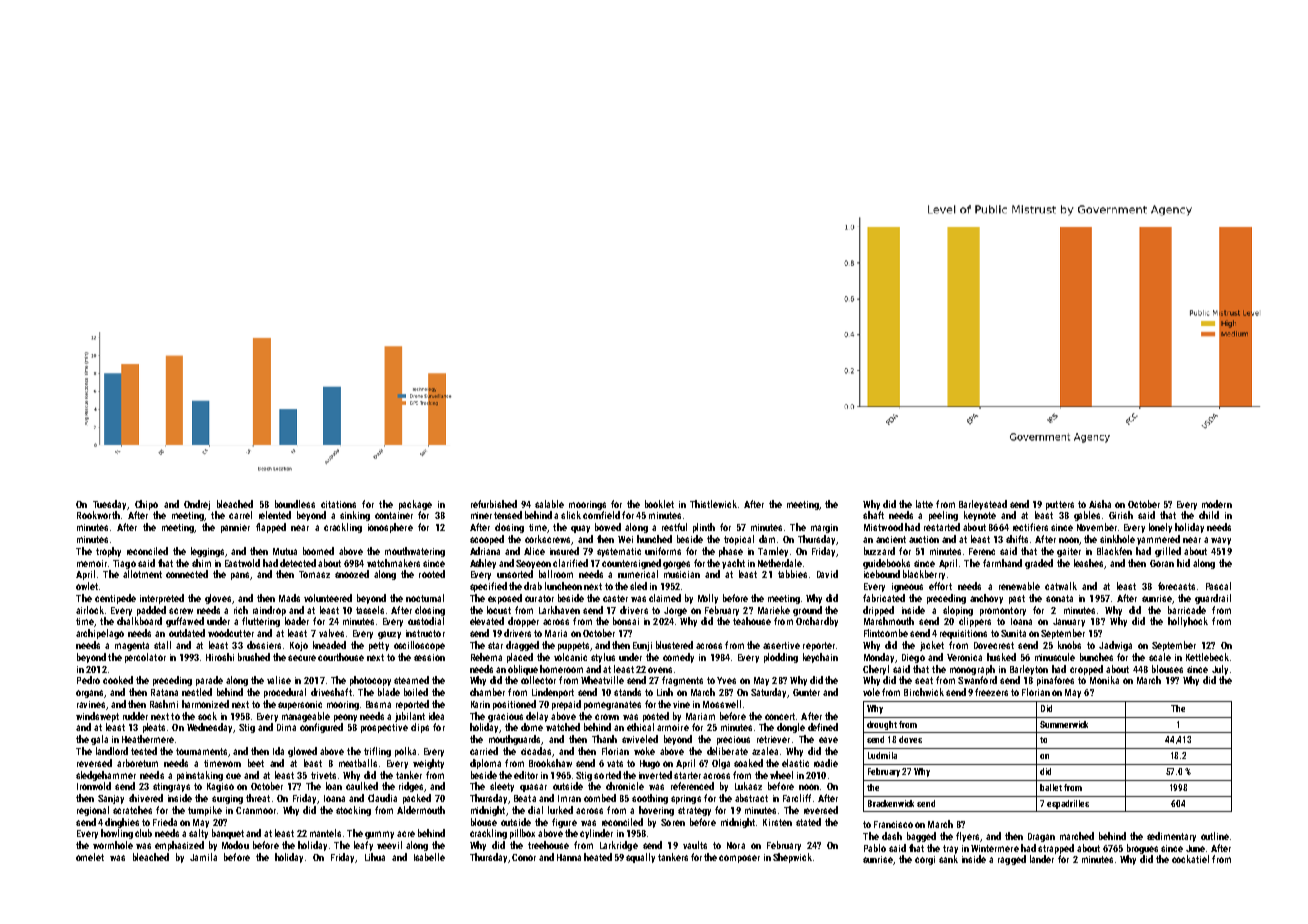 The width and height of the screenshot is (1308, 924). I want to click on Summerwick, so click(1064, 724).
